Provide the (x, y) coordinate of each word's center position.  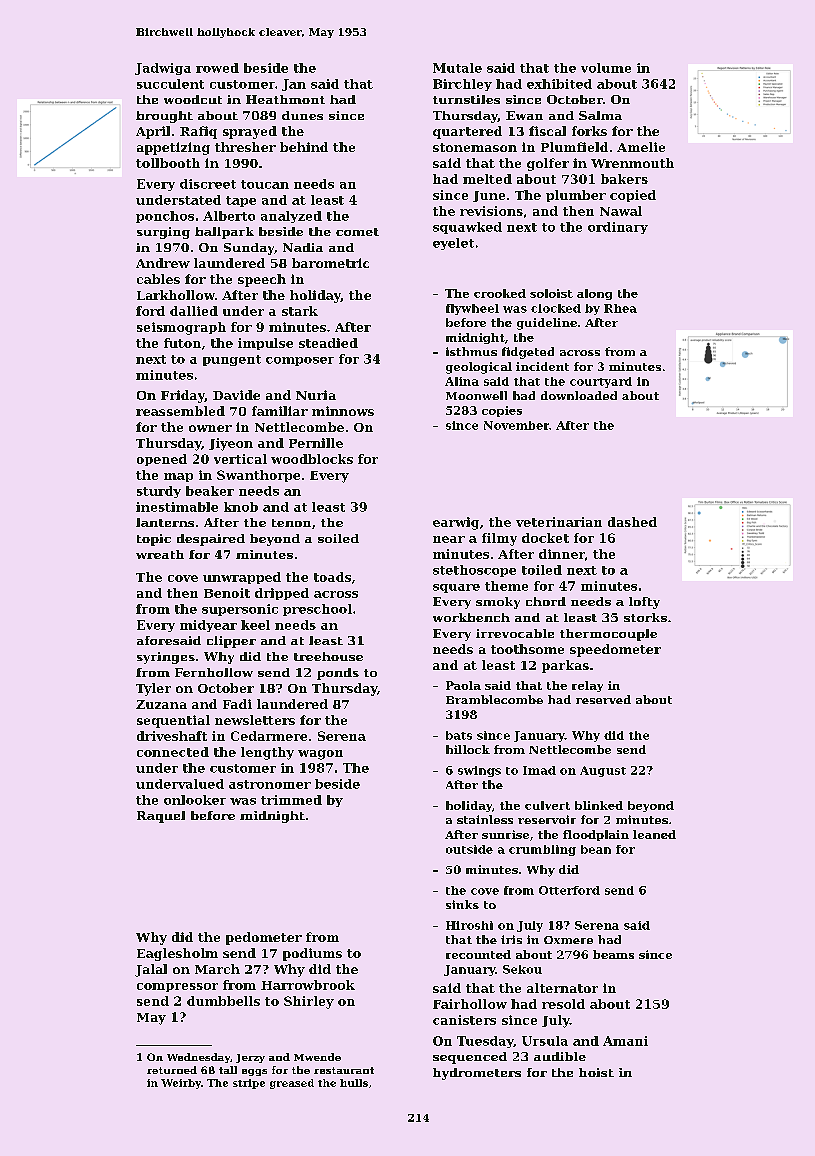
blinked (599, 805)
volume (606, 68)
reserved (603, 699)
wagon (320, 755)
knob (241, 507)
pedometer (264, 938)
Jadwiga (163, 69)
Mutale (457, 68)
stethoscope (474, 571)
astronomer (270, 784)
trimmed (291, 800)
